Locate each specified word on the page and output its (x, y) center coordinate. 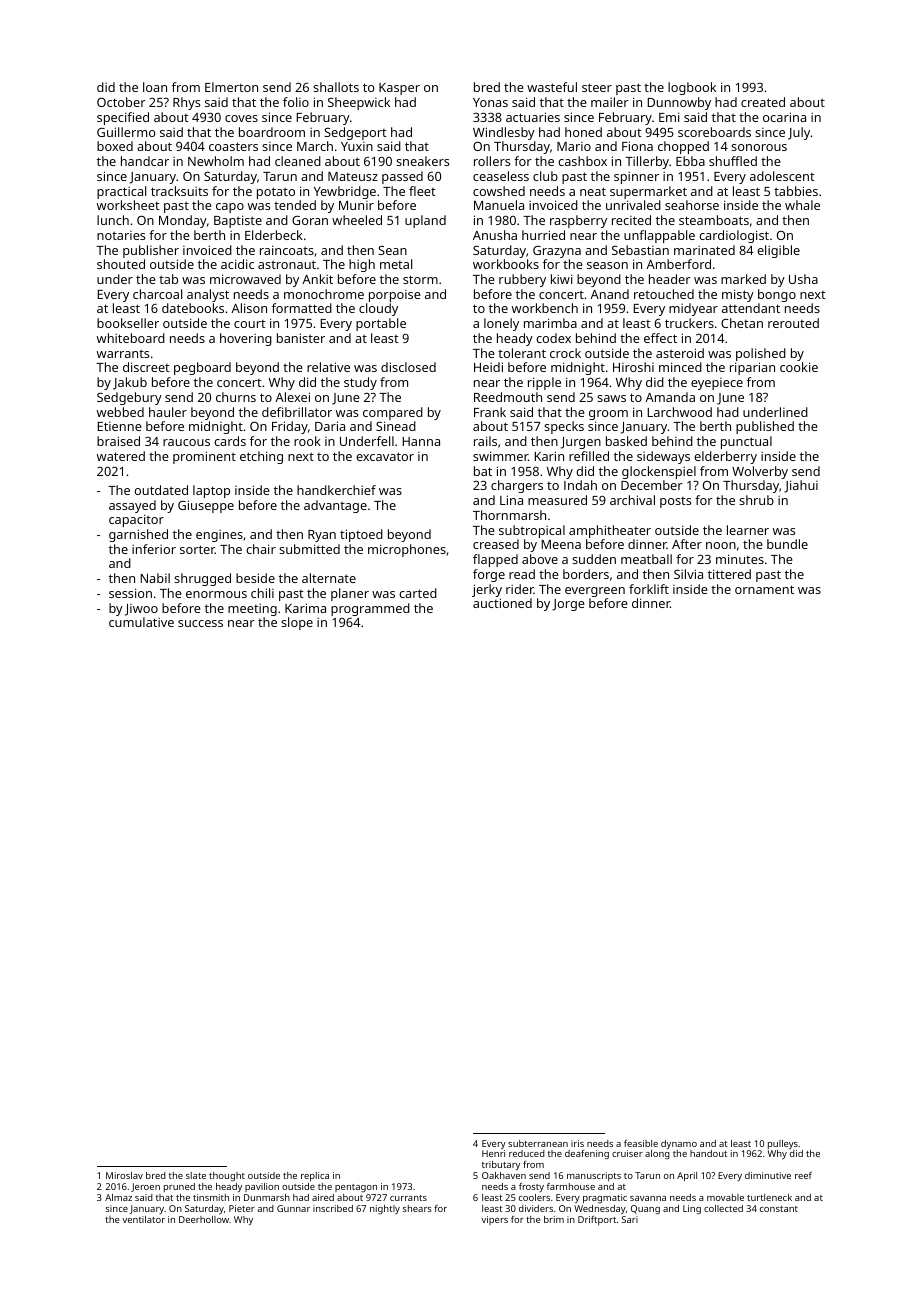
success (200, 623)
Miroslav (124, 1175)
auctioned (502, 603)
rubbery (522, 280)
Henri (493, 1153)
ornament (764, 589)
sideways (663, 457)
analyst (208, 295)
